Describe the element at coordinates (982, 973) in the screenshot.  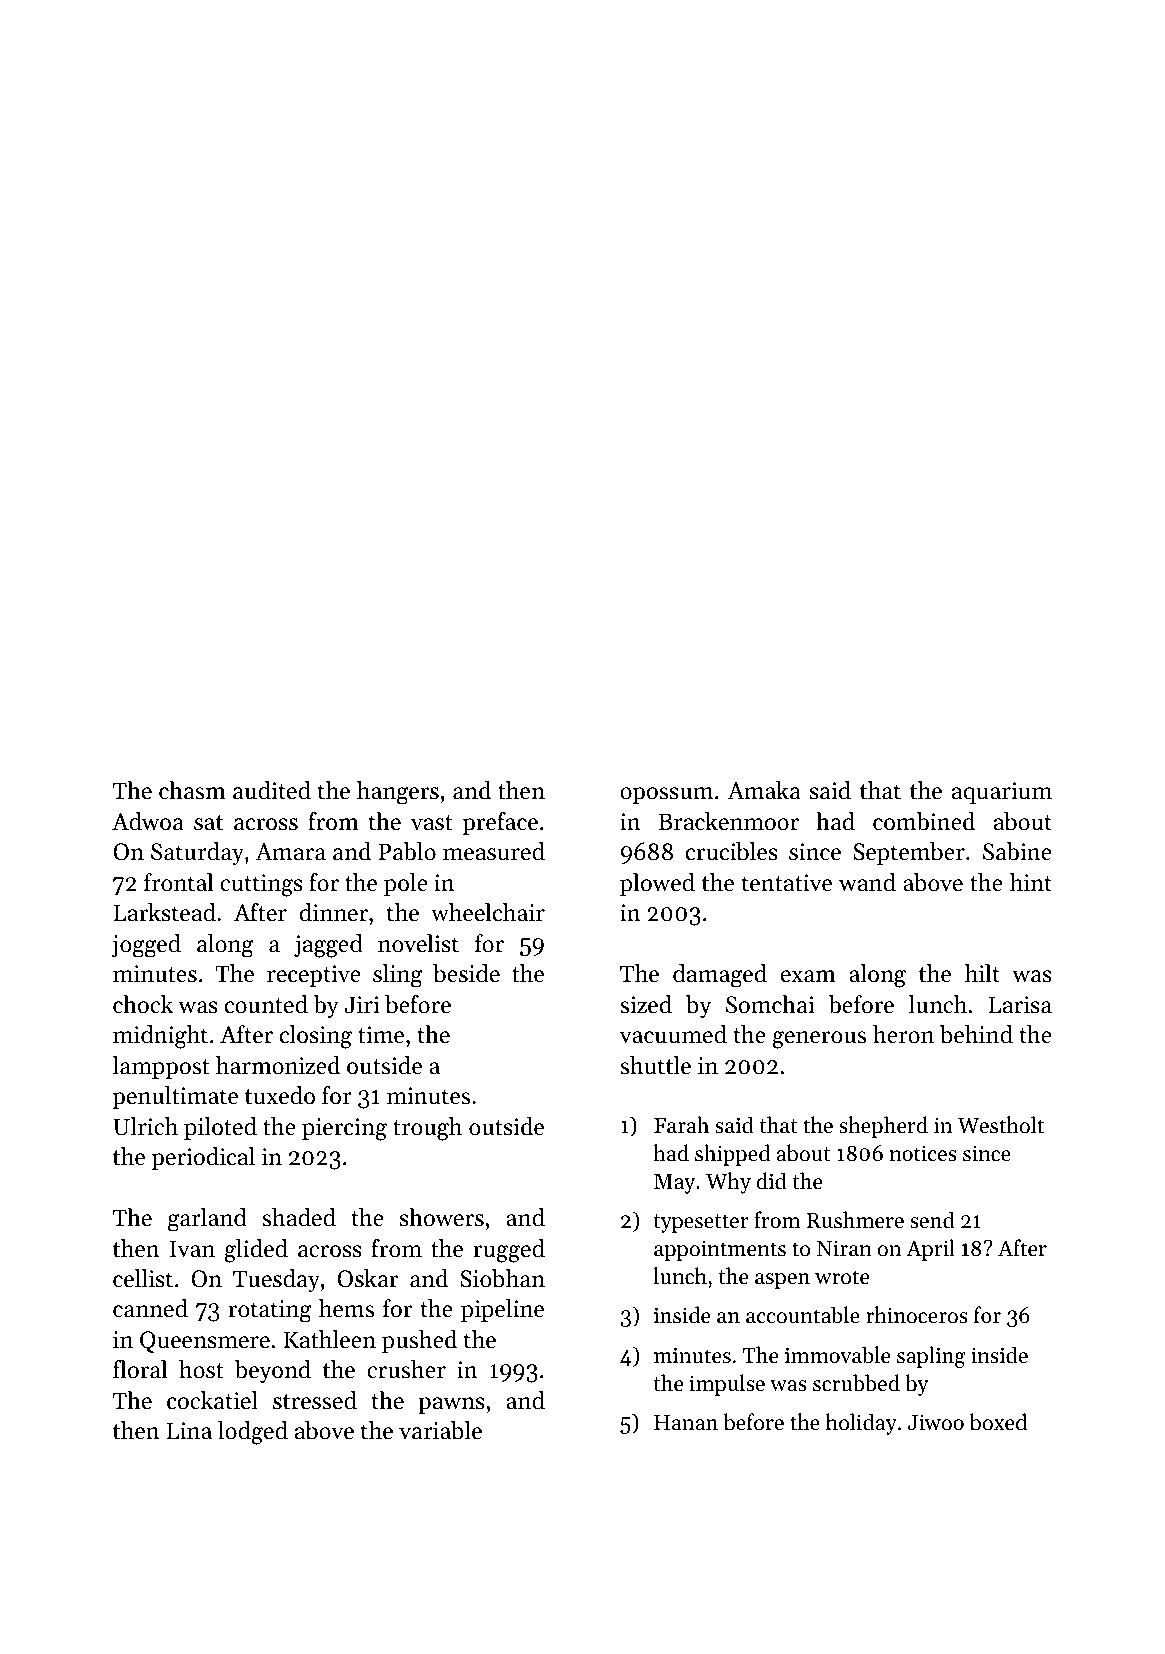
I see `hilt` at that location.
